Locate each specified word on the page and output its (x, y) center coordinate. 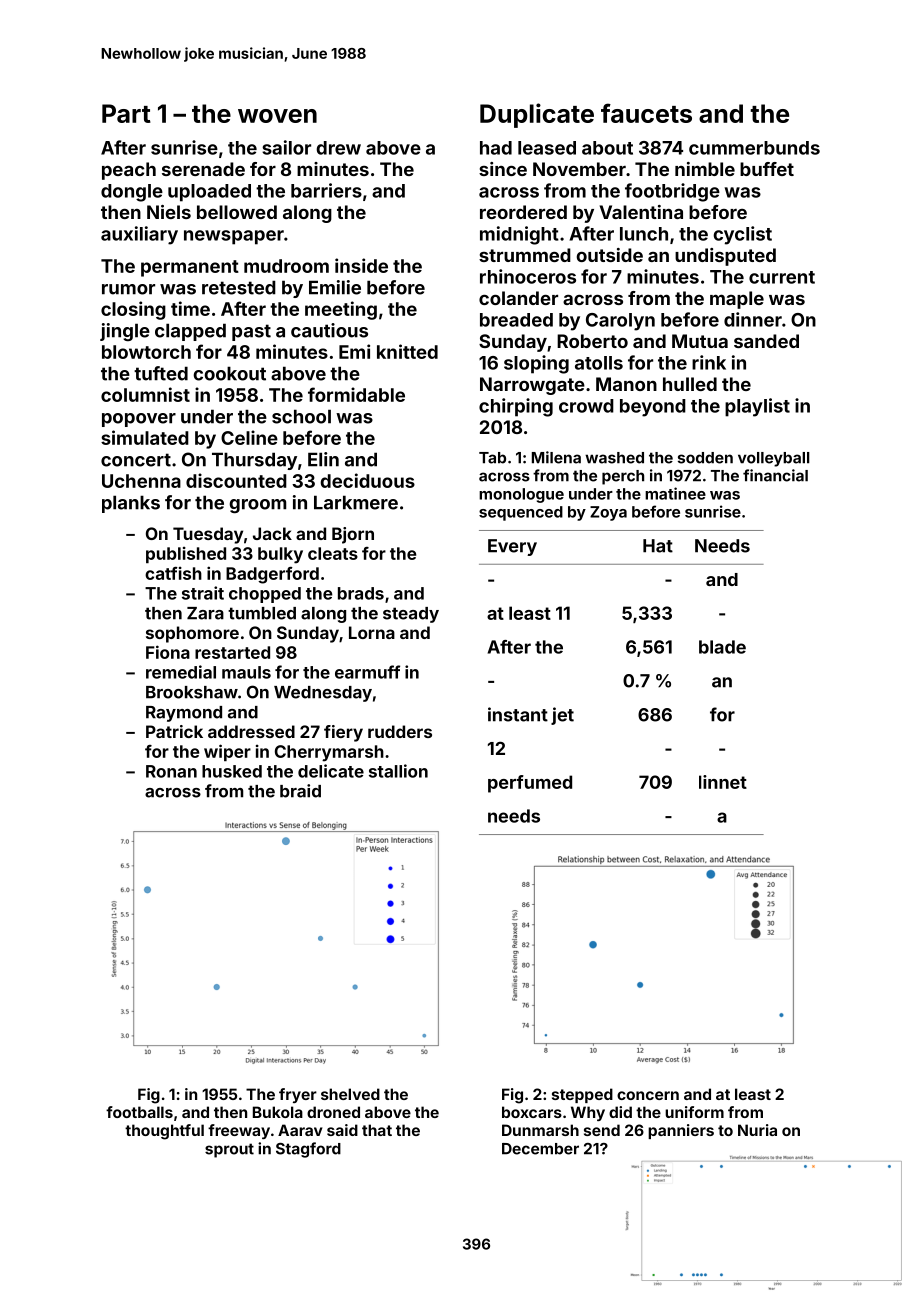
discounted (236, 480)
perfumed (530, 784)
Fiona (168, 652)
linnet (723, 782)
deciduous (367, 480)
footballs (139, 1112)
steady (411, 615)
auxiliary (139, 235)
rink (709, 362)
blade (722, 647)
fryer (298, 1095)
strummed (525, 255)
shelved (350, 1094)
